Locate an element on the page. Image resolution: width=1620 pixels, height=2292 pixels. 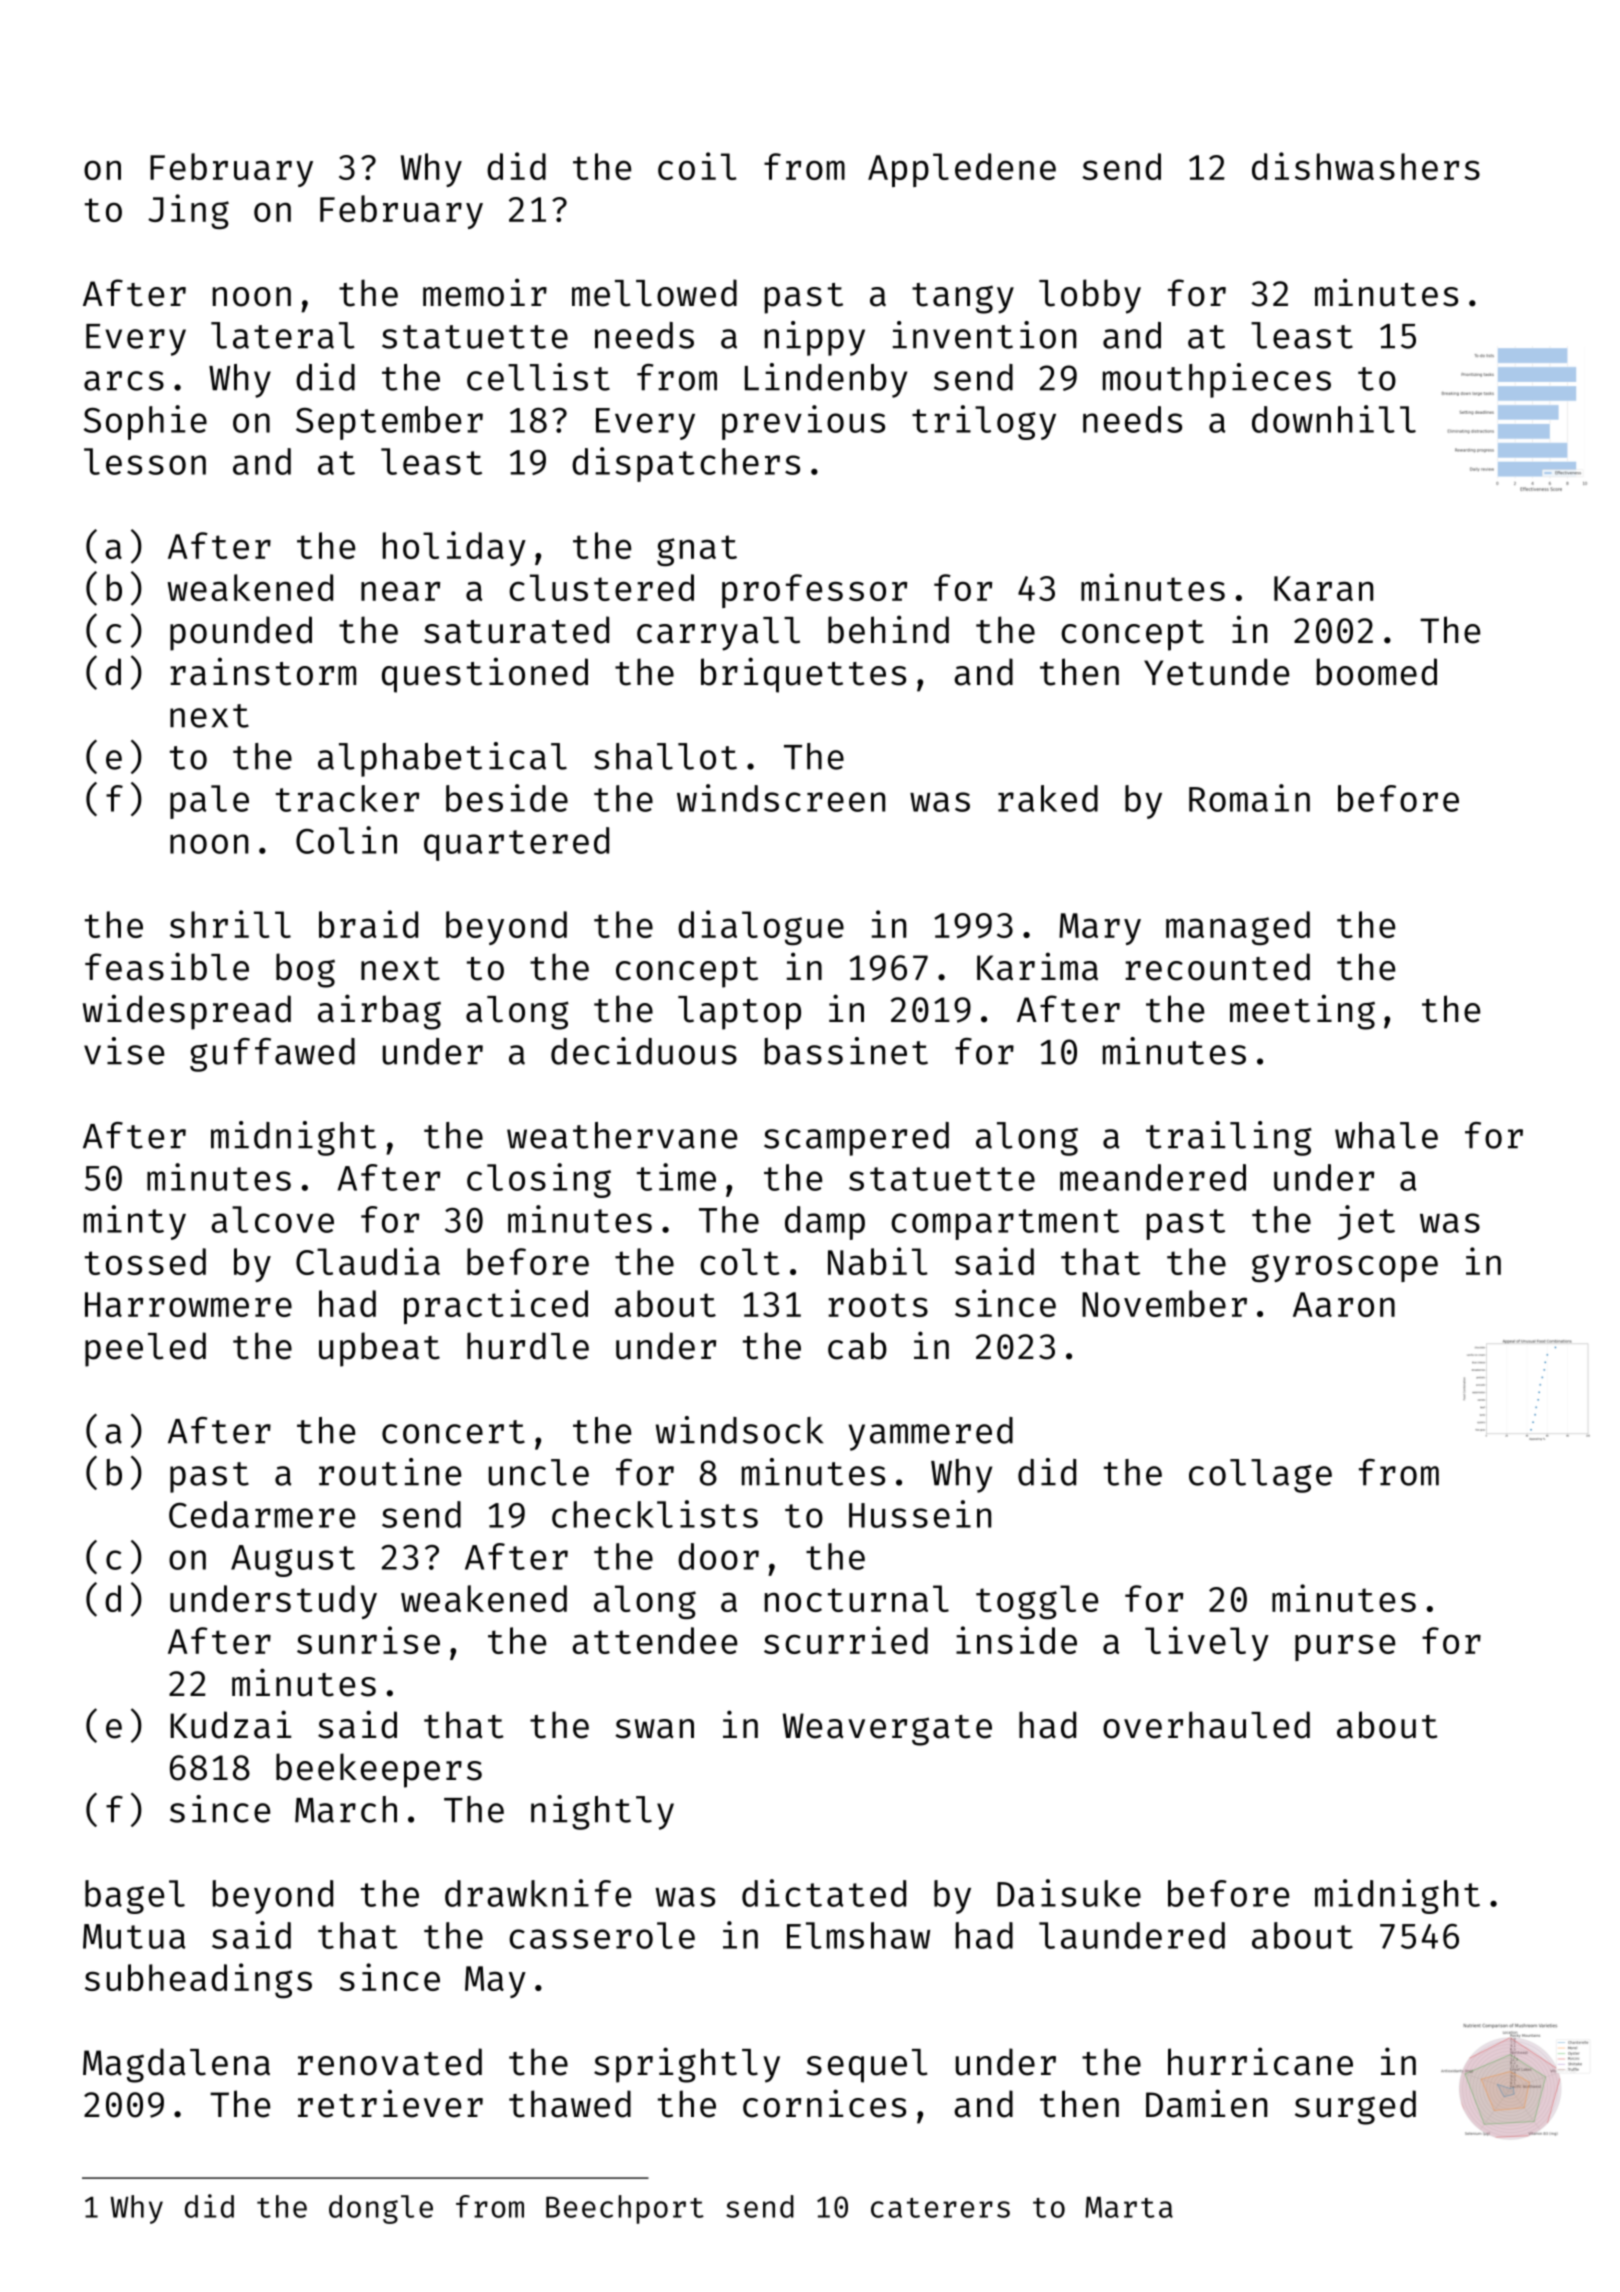
meeting is located at coordinates (1302, 1012).
